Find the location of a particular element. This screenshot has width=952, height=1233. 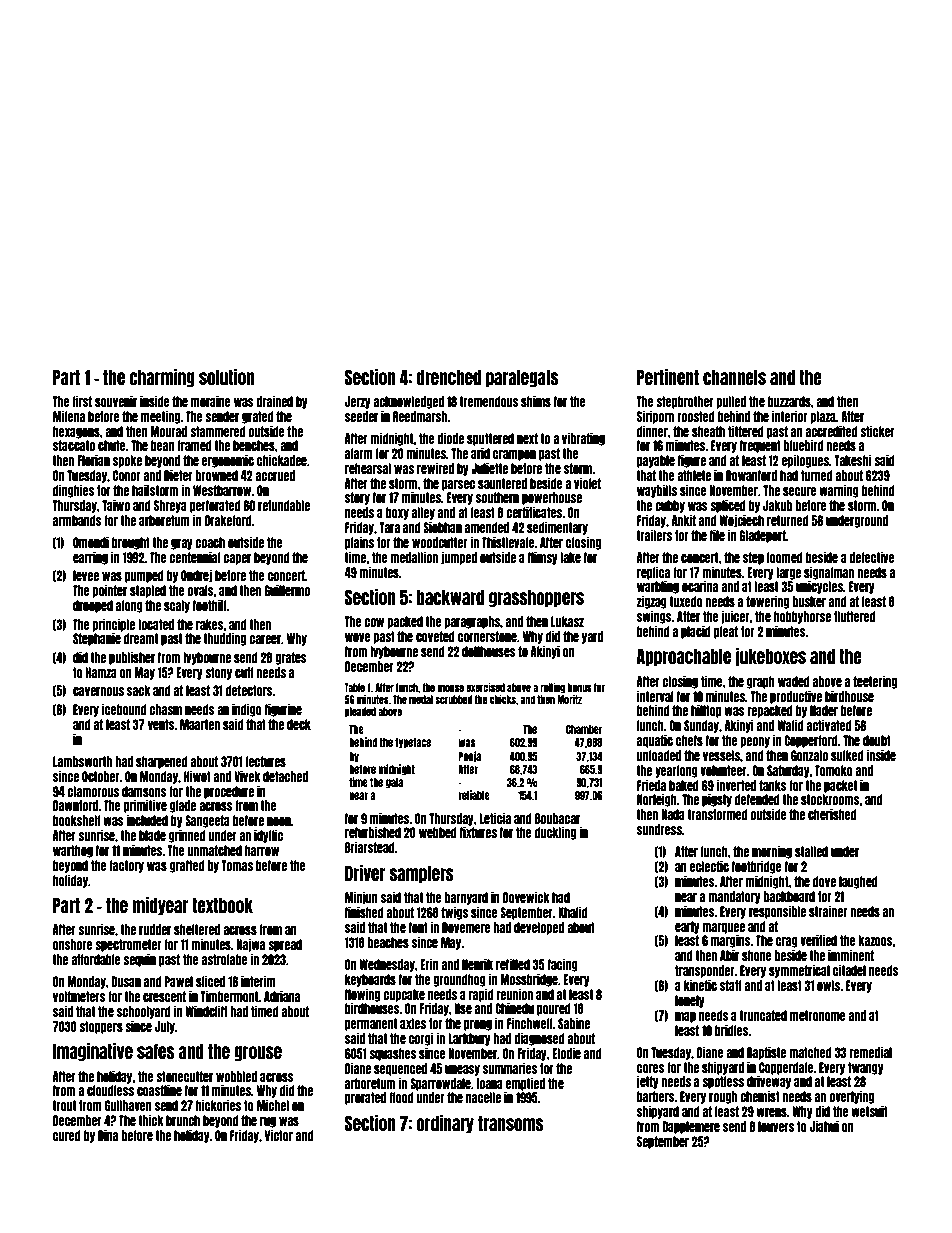

Pooja is located at coordinates (469, 757).
